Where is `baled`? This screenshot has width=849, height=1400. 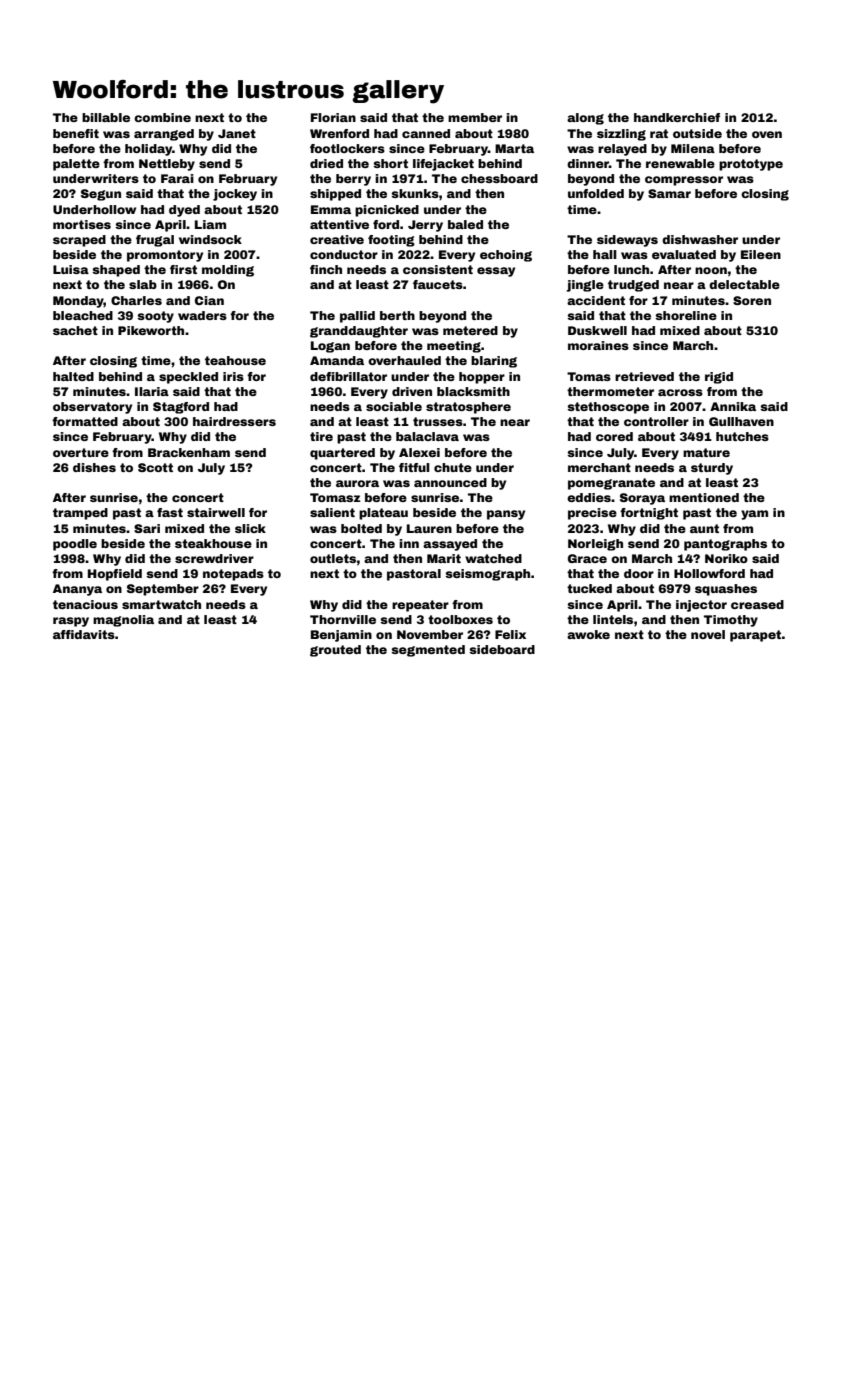 baled is located at coordinates (465, 224).
